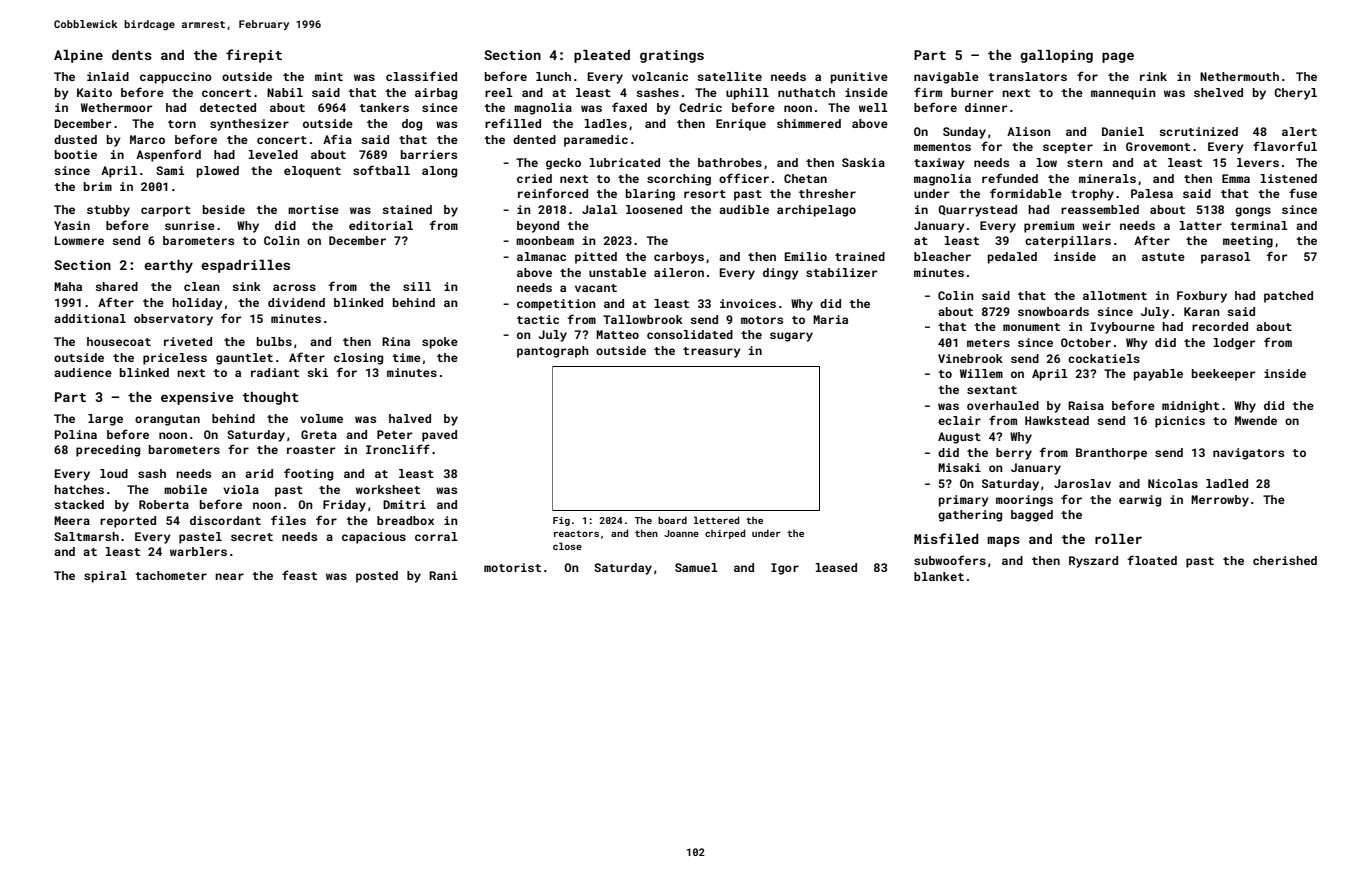  Describe the element at coordinates (377, 577) in the screenshot. I see `posted` at that location.
